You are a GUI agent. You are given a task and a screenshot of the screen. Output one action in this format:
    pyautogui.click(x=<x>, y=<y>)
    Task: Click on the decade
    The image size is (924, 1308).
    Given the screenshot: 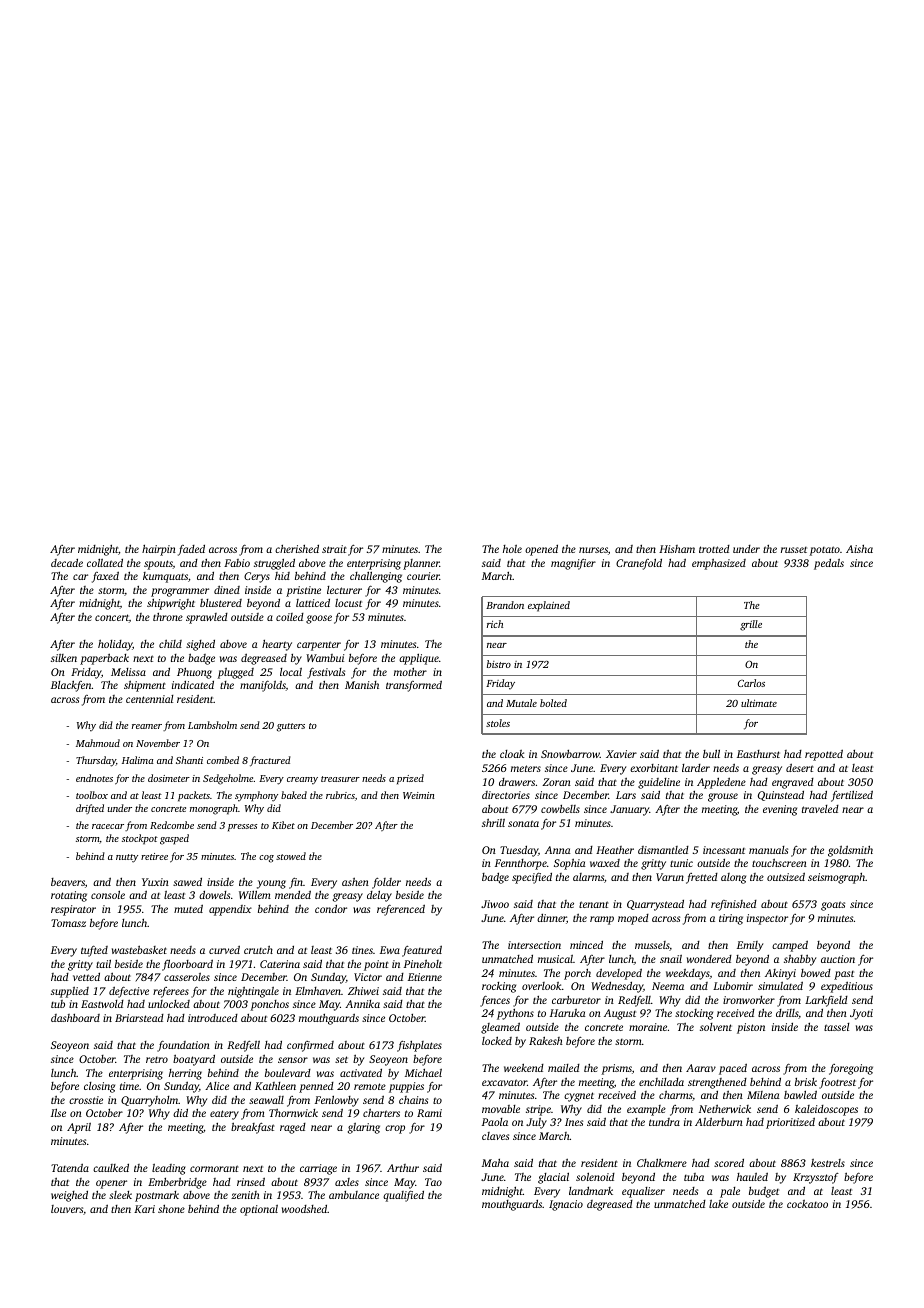 What is the action you would take?
    pyautogui.click(x=67, y=563)
